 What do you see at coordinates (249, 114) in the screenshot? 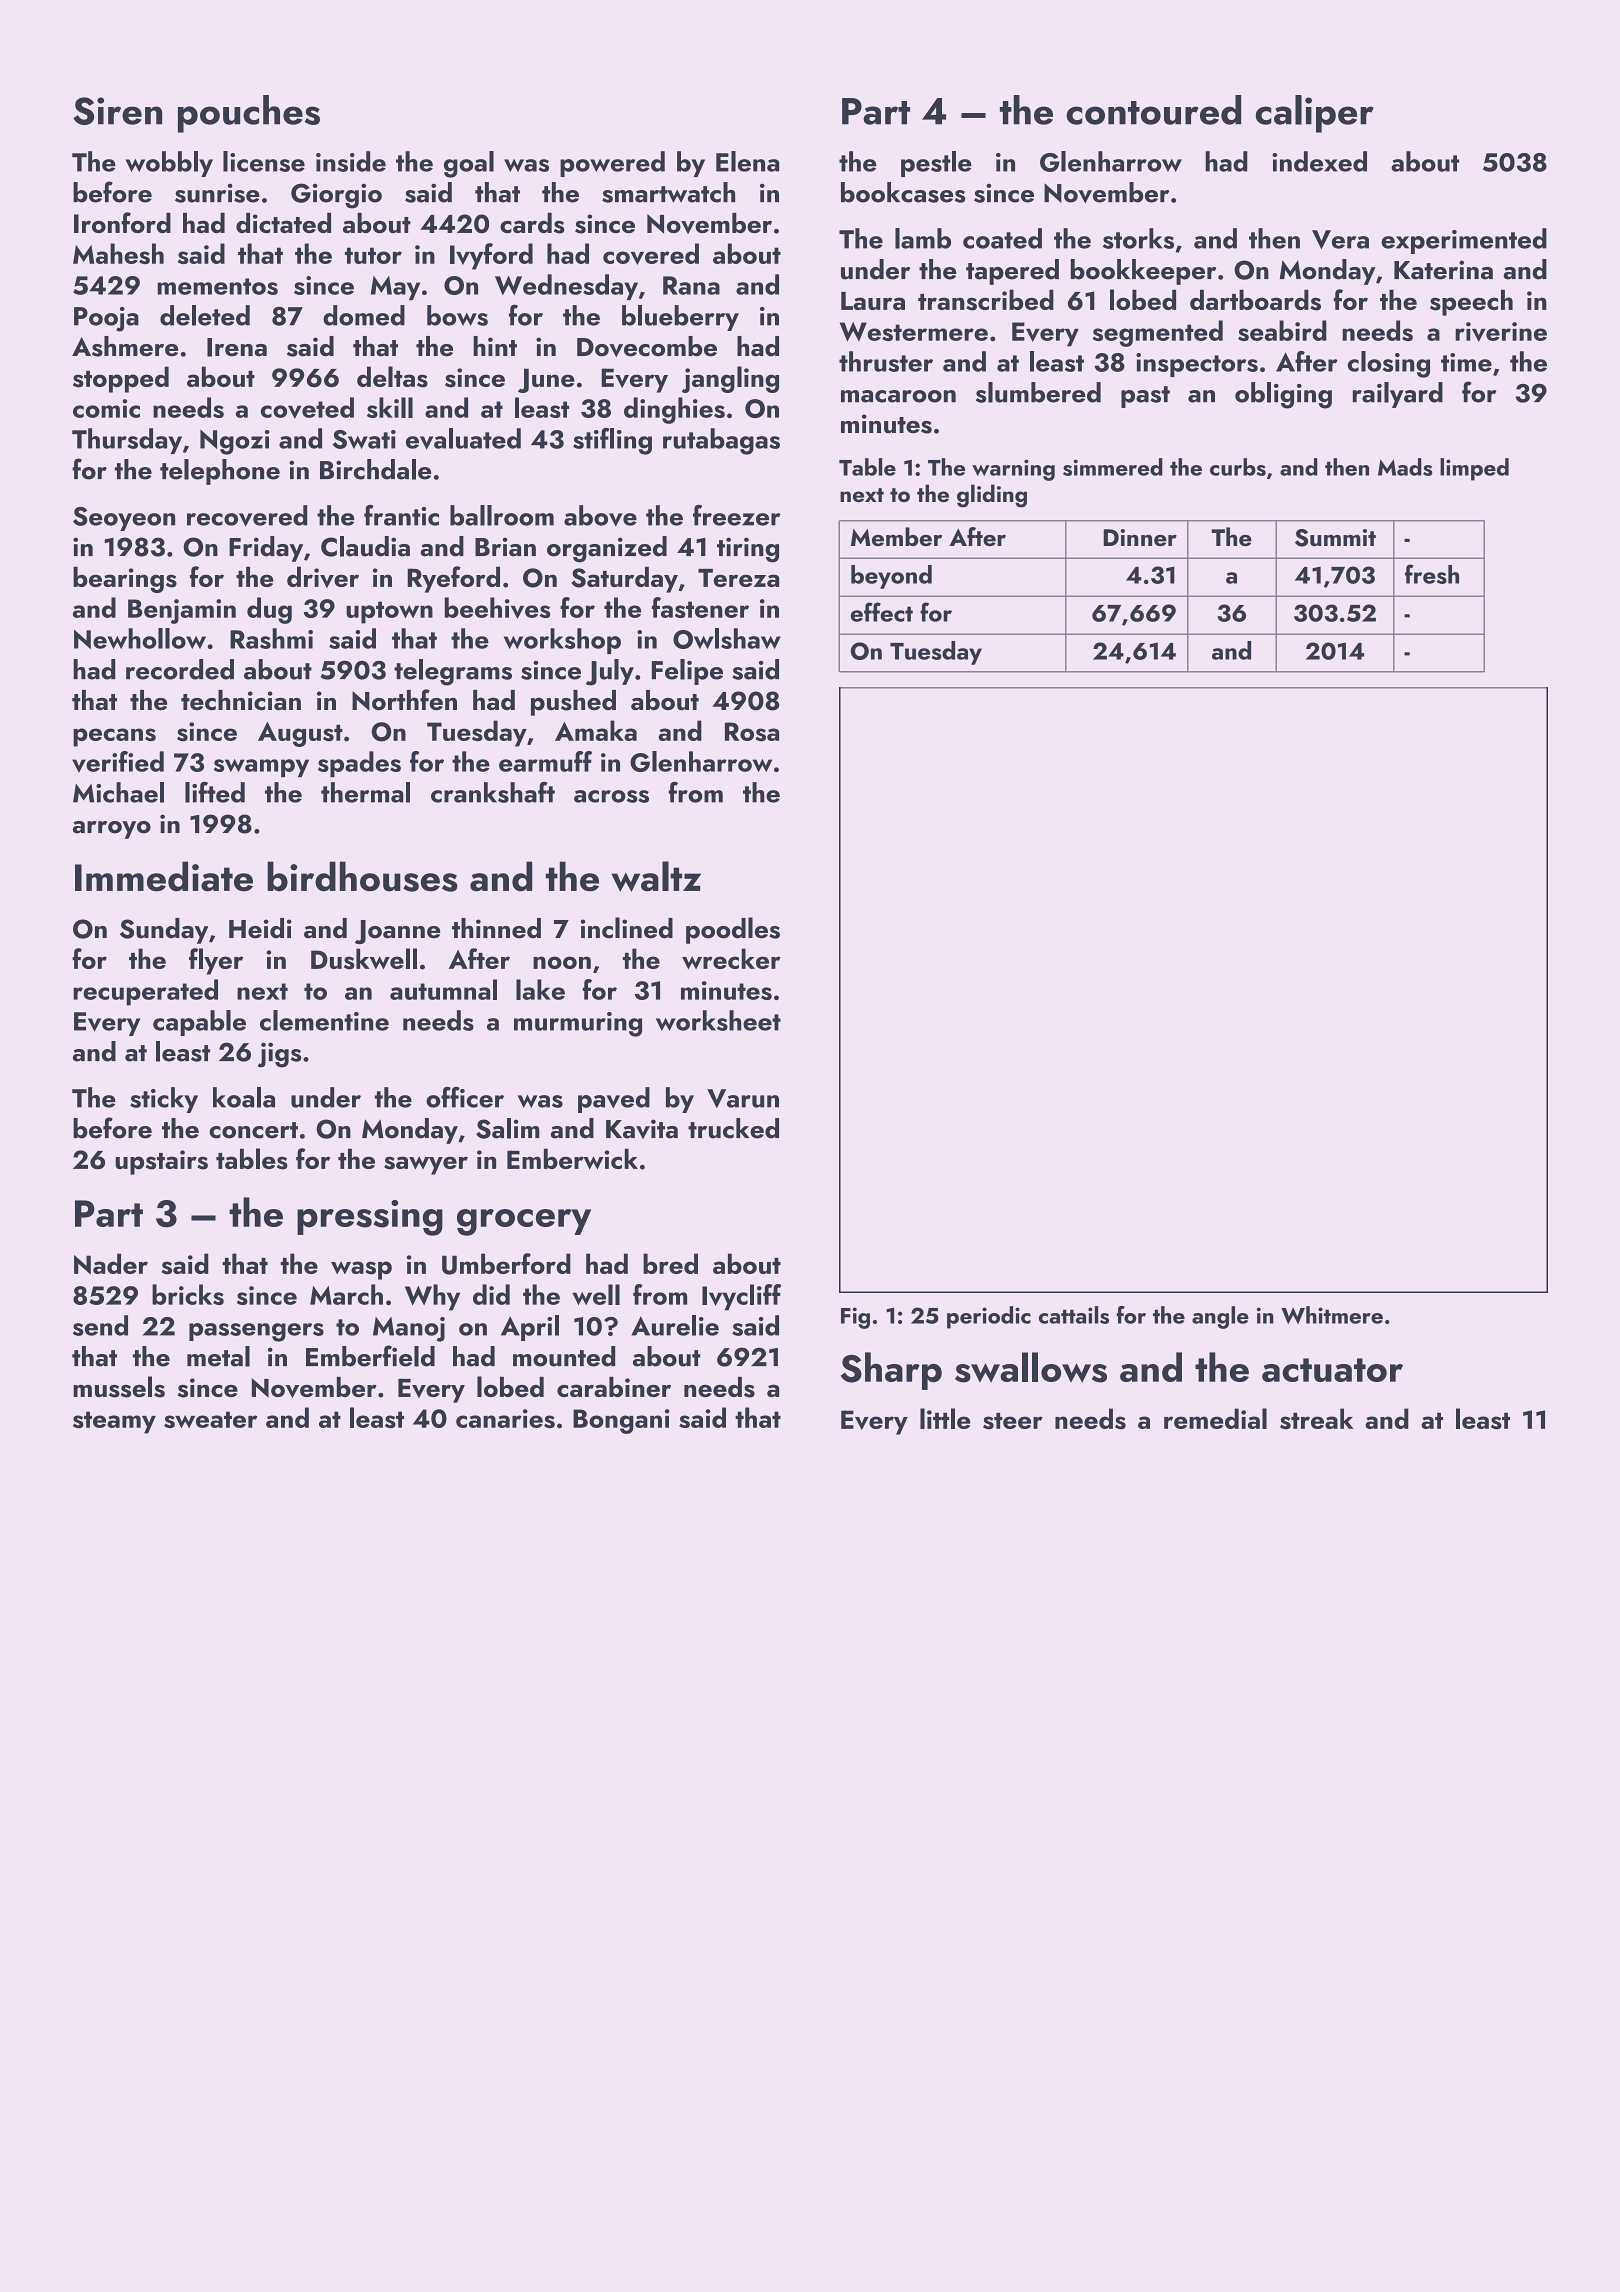
I see `pouches` at bounding box center [249, 114].
